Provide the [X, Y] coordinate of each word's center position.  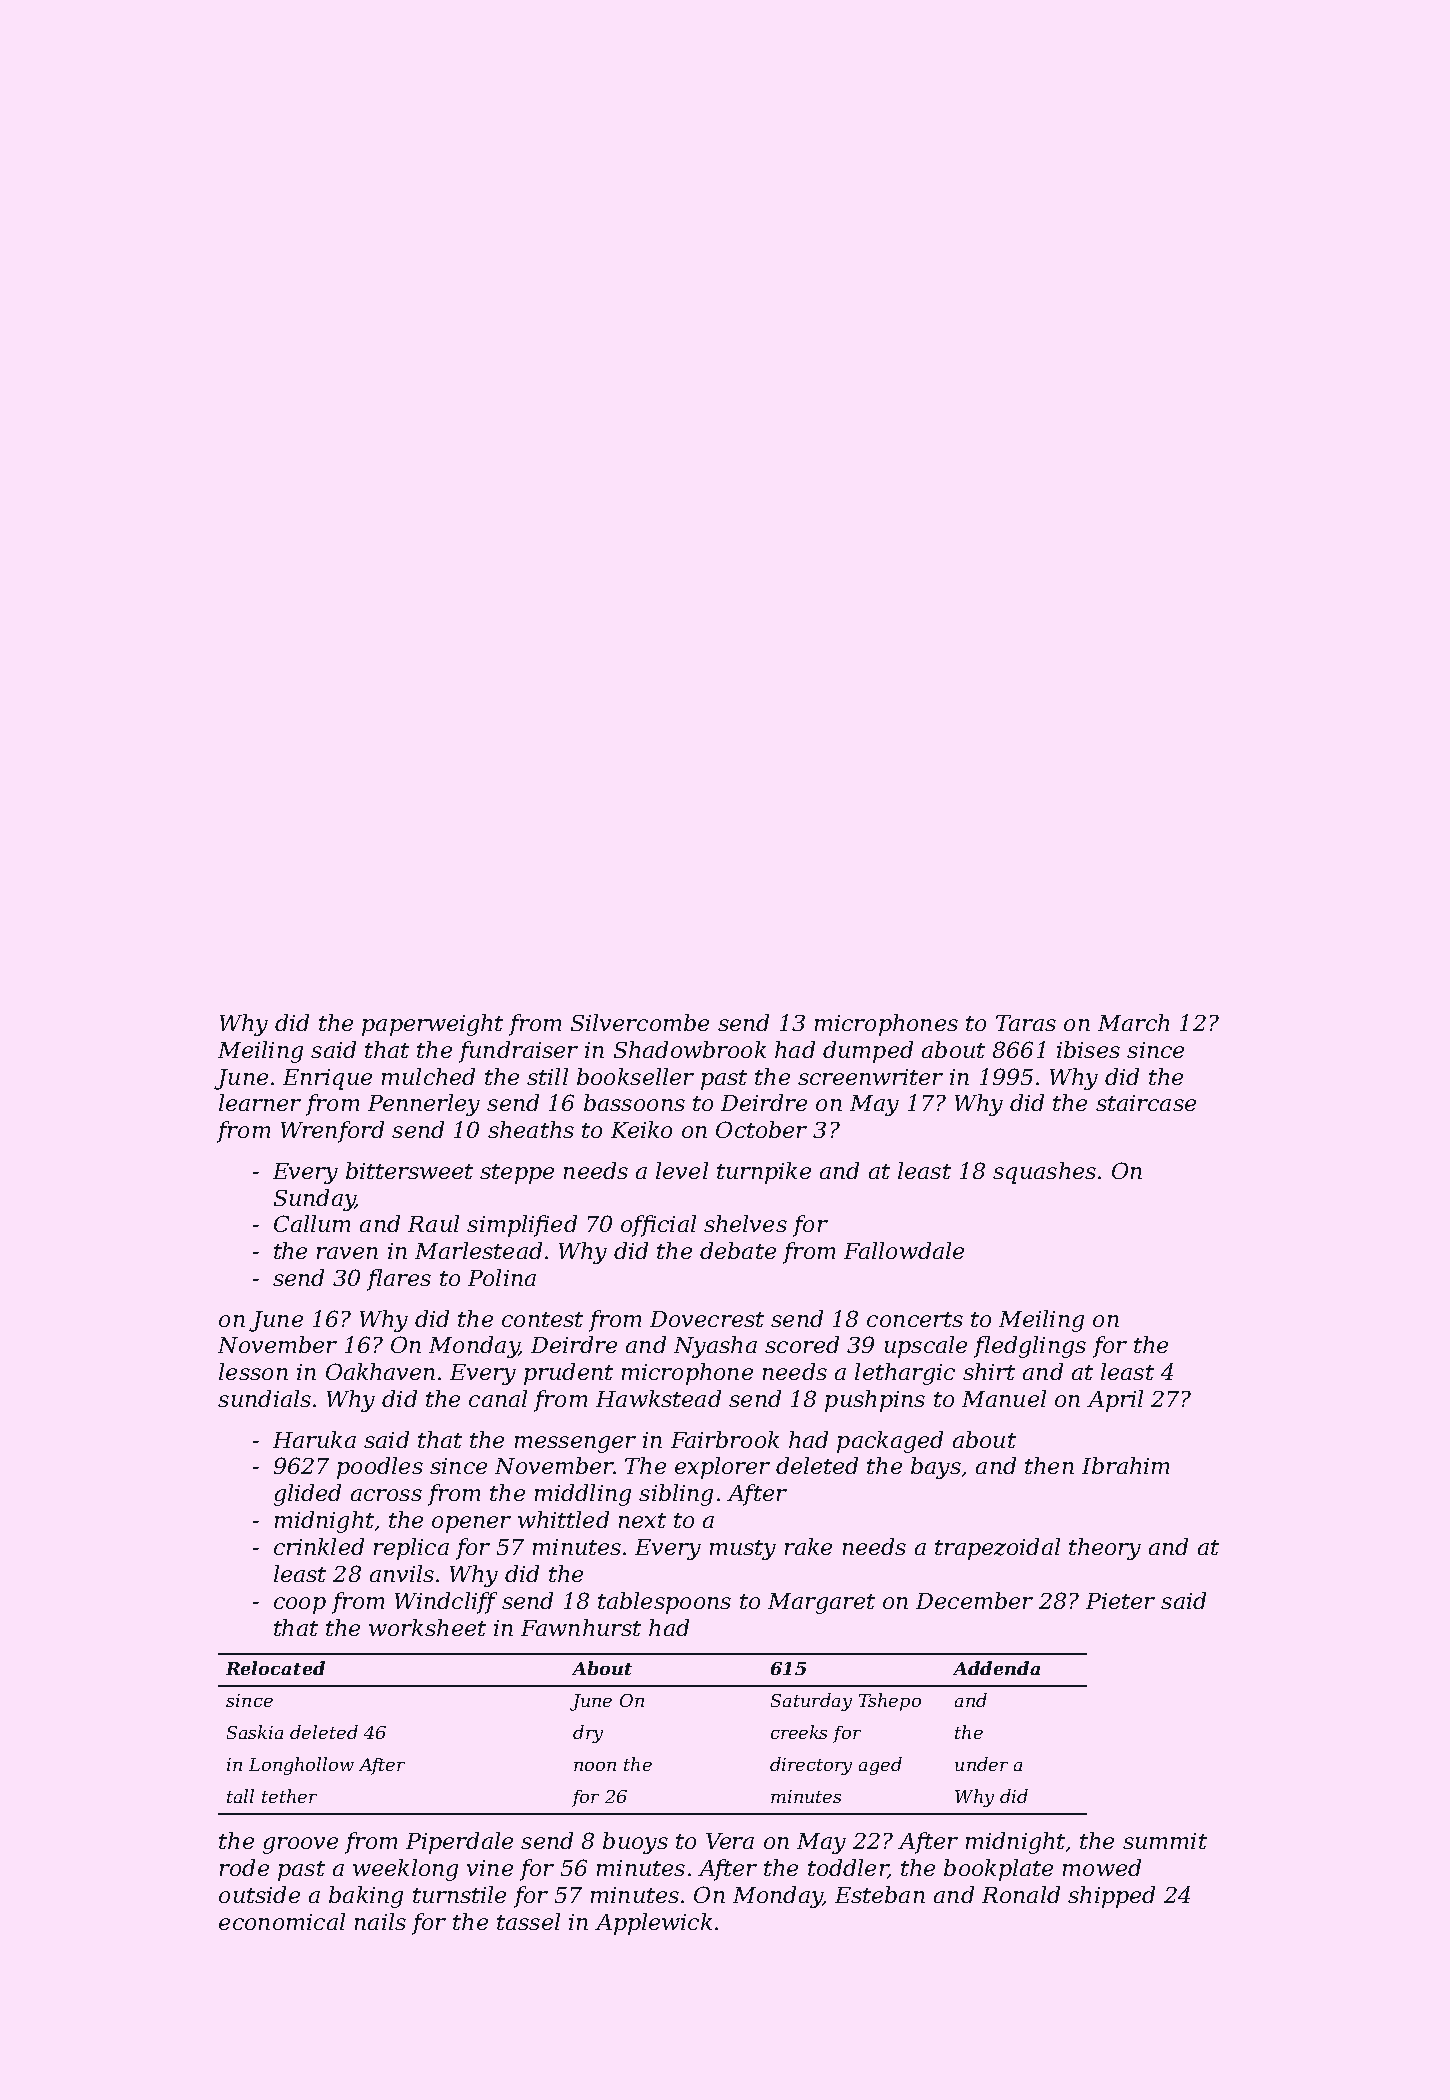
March [1133, 1022]
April [1115, 1401]
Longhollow [301, 1766]
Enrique [327, 1079]
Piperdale [459, 1843]
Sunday [314, 1200]
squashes [1044, 1173]
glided [307, 1495]
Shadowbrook [690, 1049]
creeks [799, 1732]
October [761, 1129]
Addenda [996, 1668]
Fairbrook [725, 1439]
